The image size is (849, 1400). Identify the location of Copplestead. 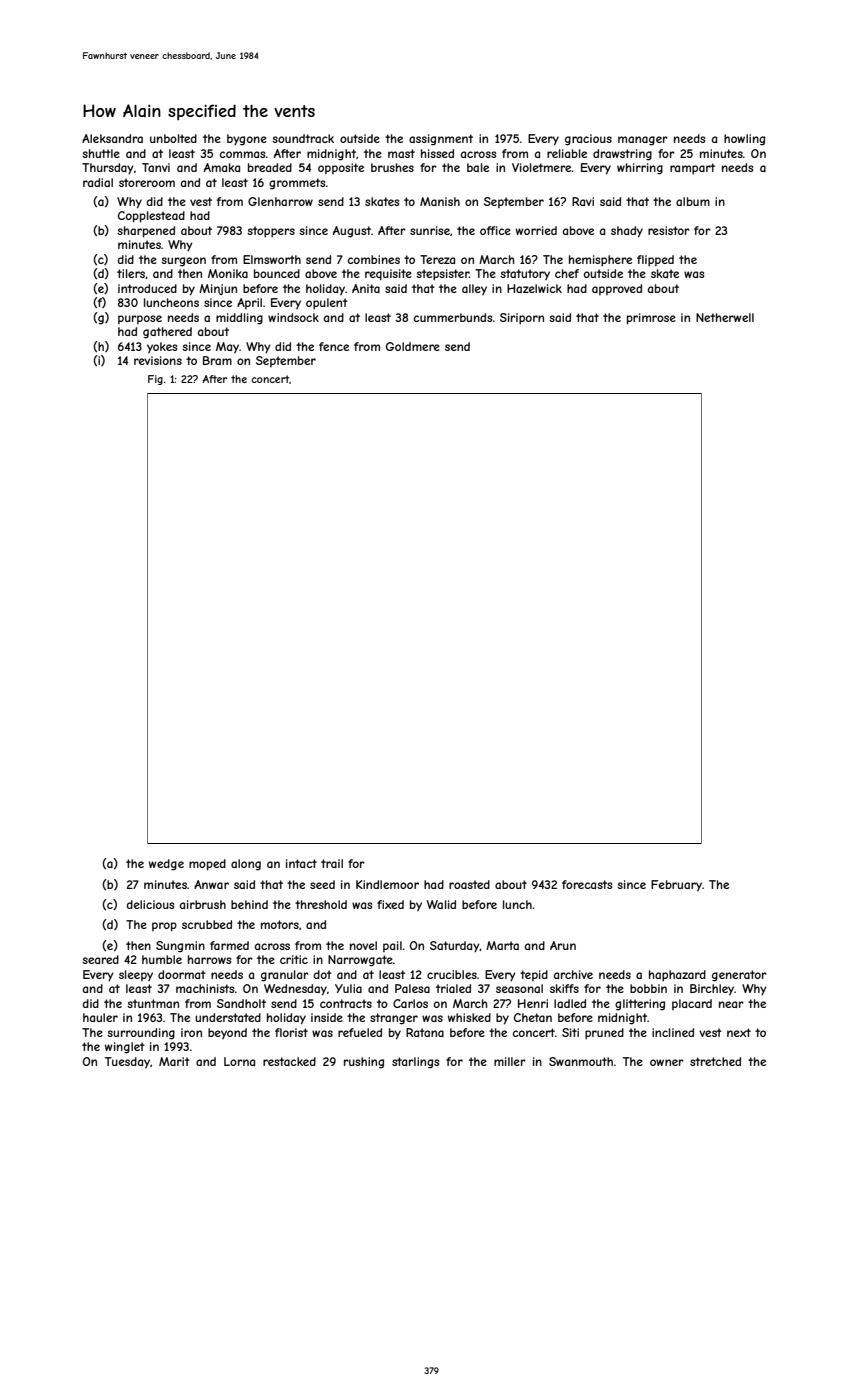
(151, 217).
